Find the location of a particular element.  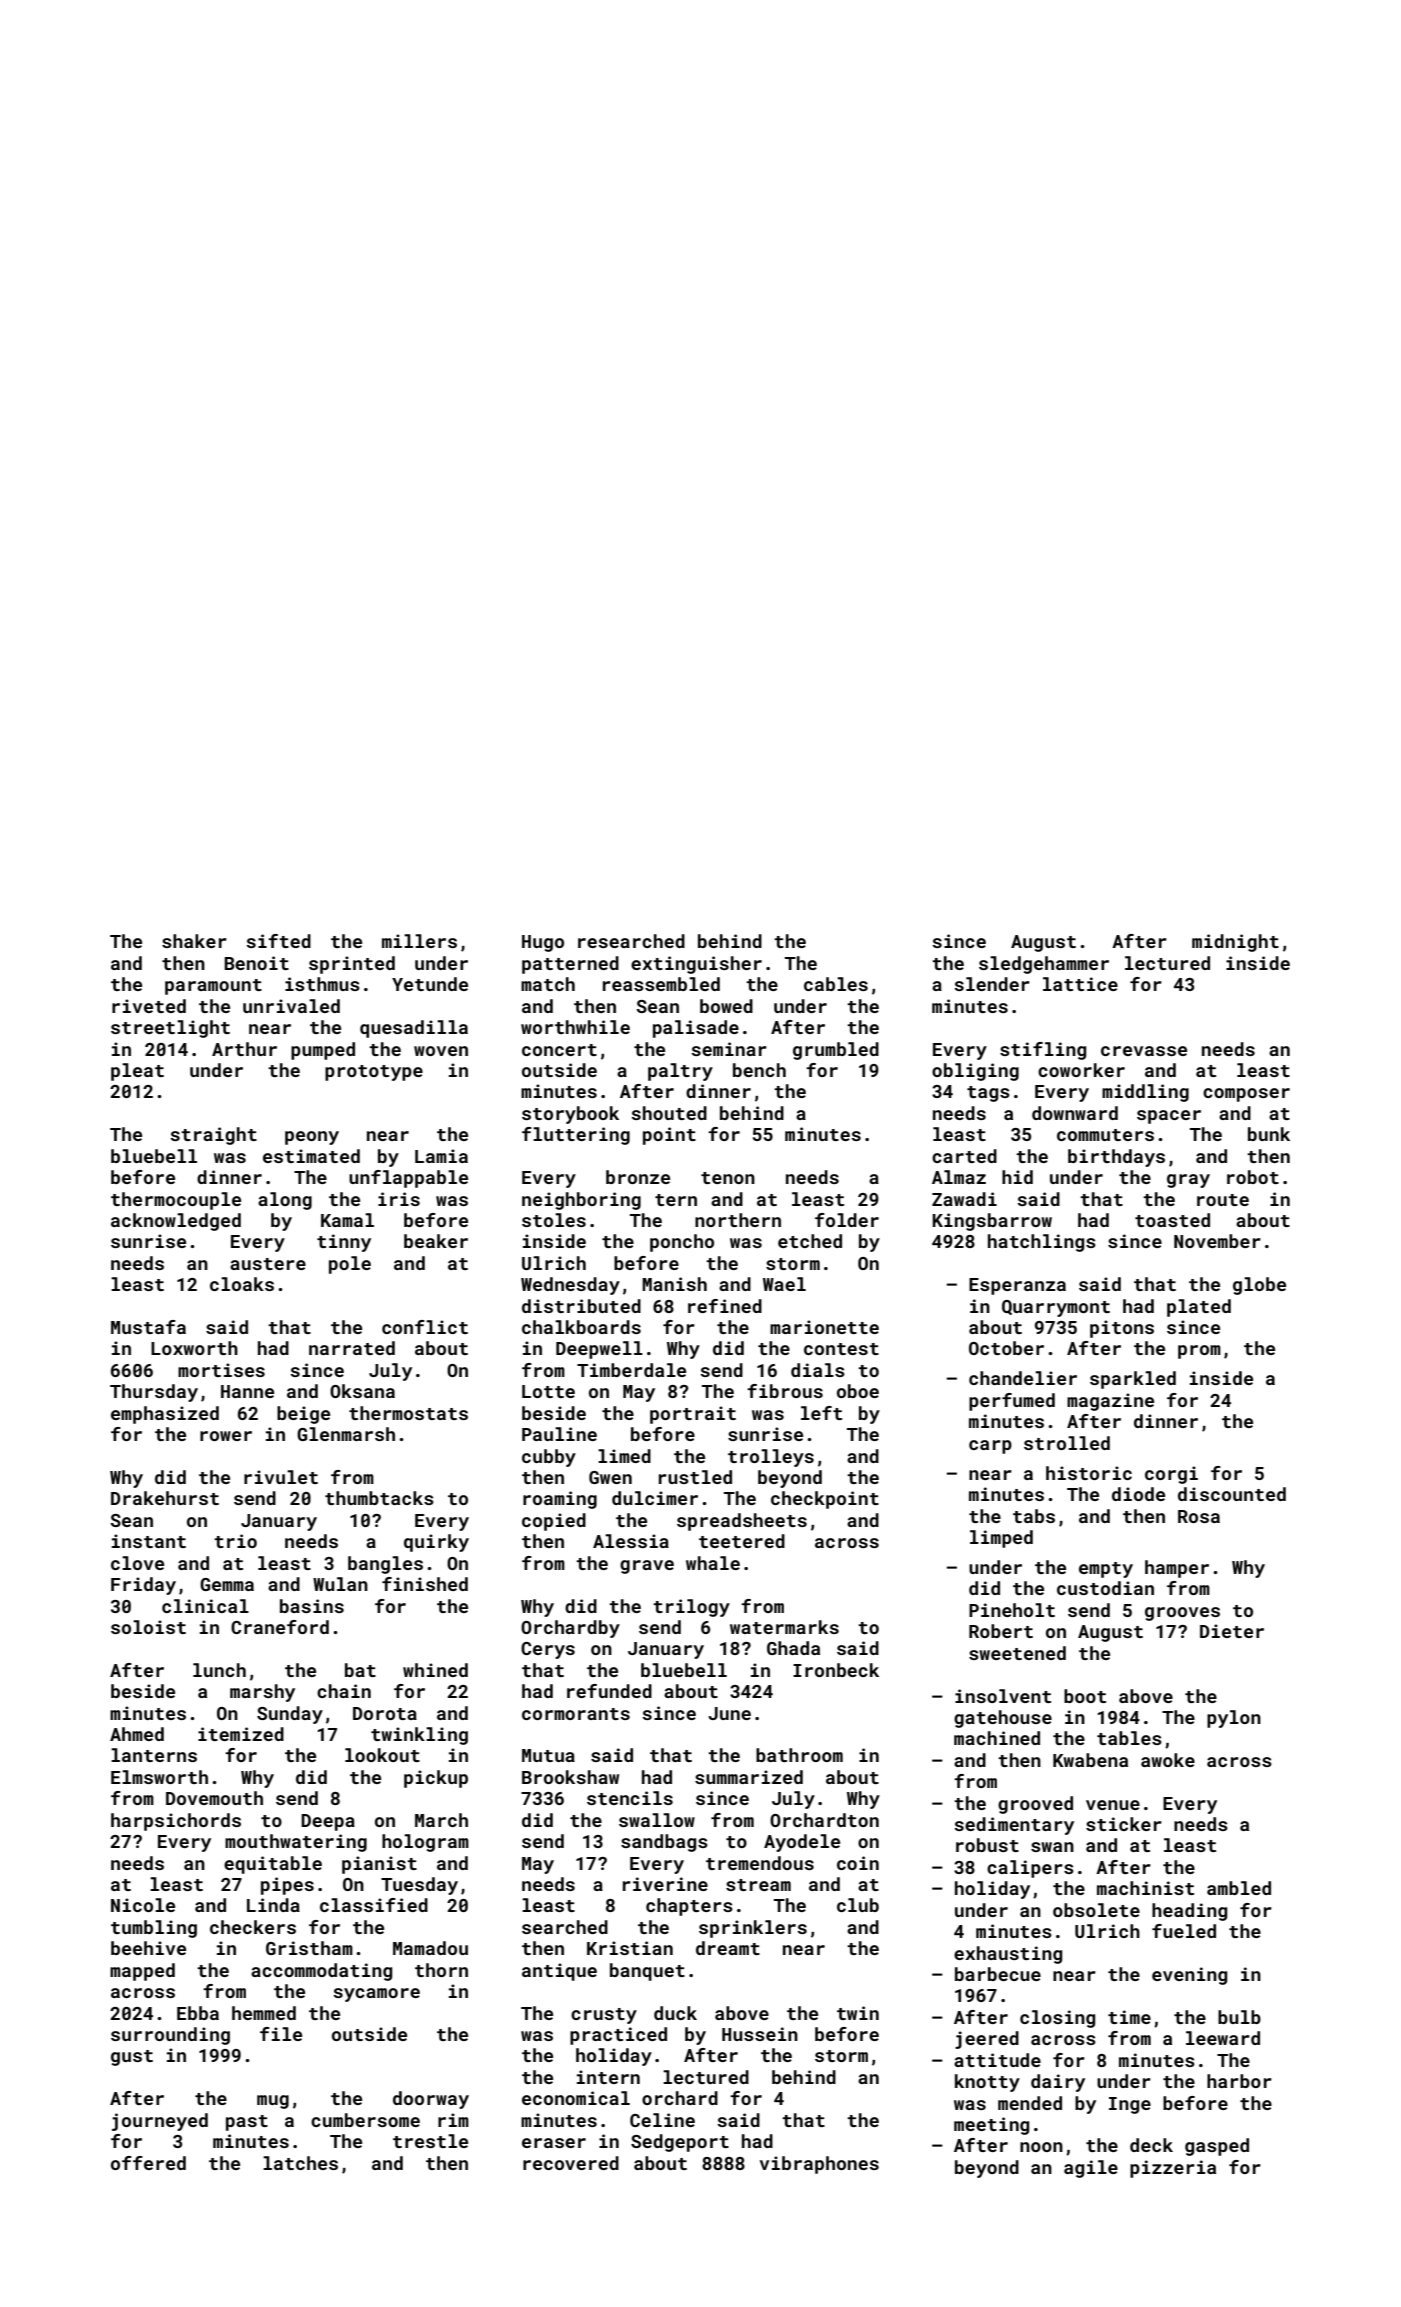

dulcimer is located at coordinates (655, 1498).
